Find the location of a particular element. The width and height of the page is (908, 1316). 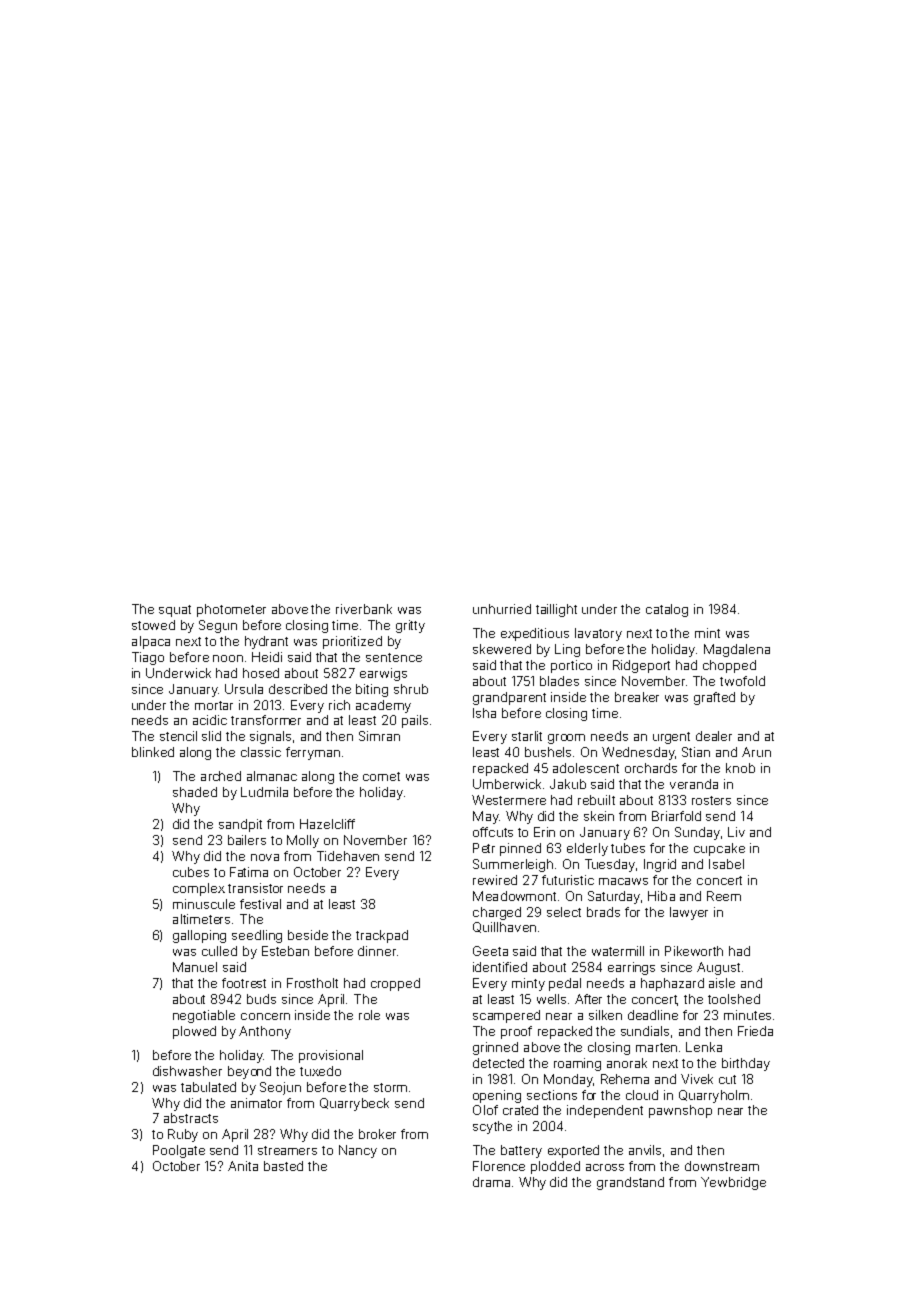

gritty is located at coordinates (410, 626).
